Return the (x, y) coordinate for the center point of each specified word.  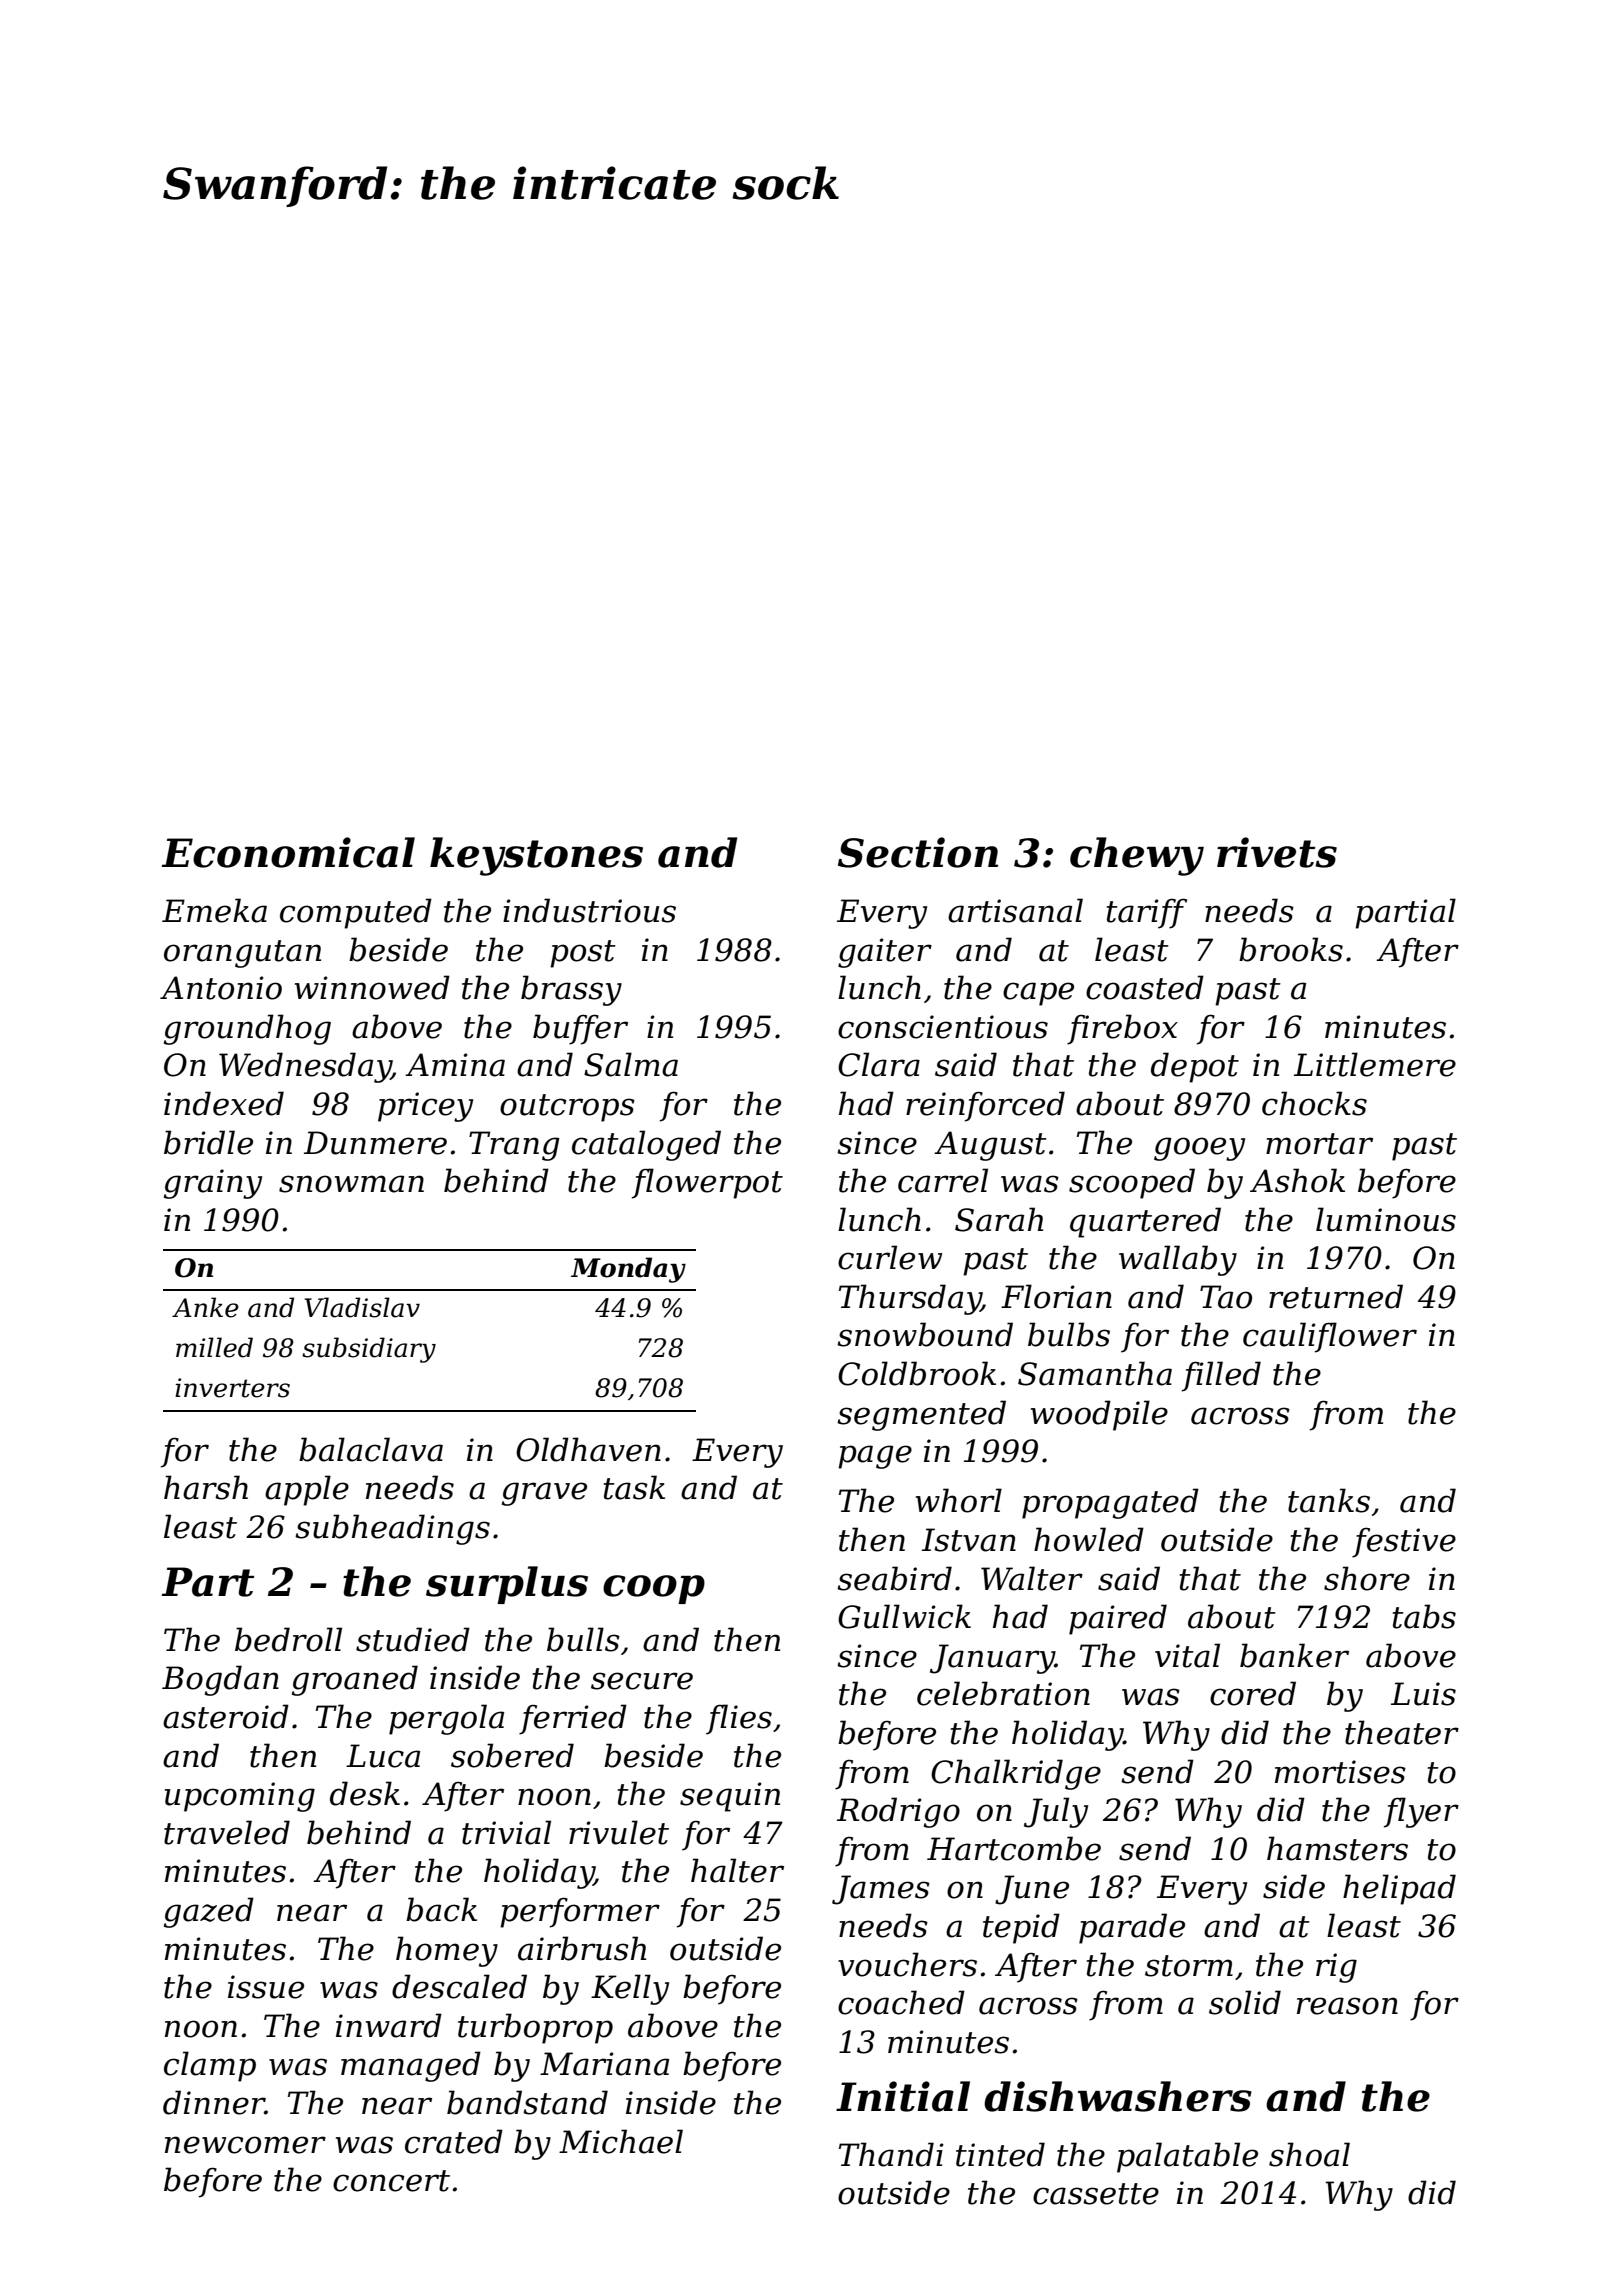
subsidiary (369, 1350)
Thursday (910, 1299)
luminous (1386, 1219)
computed (356, 913)
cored (1253, 1693)
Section (918, 852)
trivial (506, 1832)
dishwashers (1118, 2096)
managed (411, 2066)
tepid (1021, 1928)
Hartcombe (1014, 1848)
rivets (1277, 852)
